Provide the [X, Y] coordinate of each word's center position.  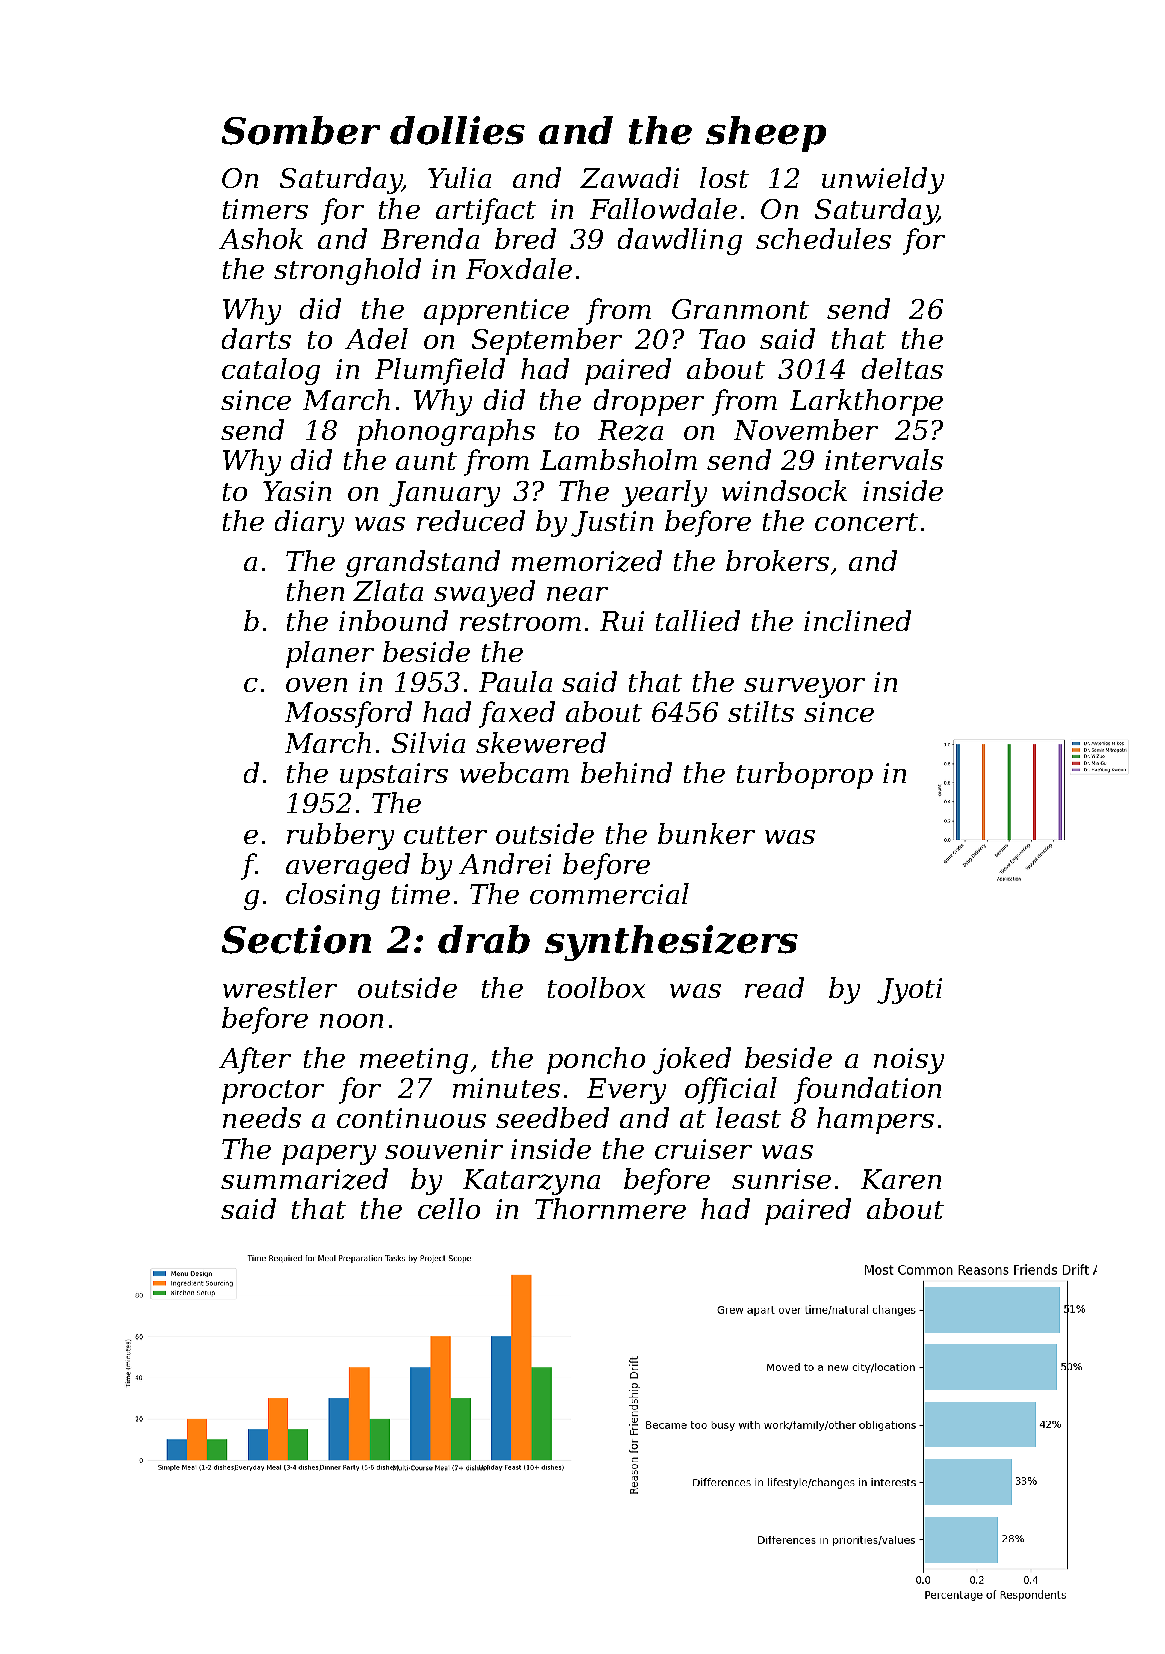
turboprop [805, 775]
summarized [304, 1179]
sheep [766, 134]
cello [449, 1208]
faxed [517, 714]
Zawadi [629, 177]
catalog [271, 371]
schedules [823, 238]
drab [484, 939]
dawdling [680, 241]
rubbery [340, 836]
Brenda [430, 238]
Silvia [428, 742]
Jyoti [909, 991]
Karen [901, 1179]
